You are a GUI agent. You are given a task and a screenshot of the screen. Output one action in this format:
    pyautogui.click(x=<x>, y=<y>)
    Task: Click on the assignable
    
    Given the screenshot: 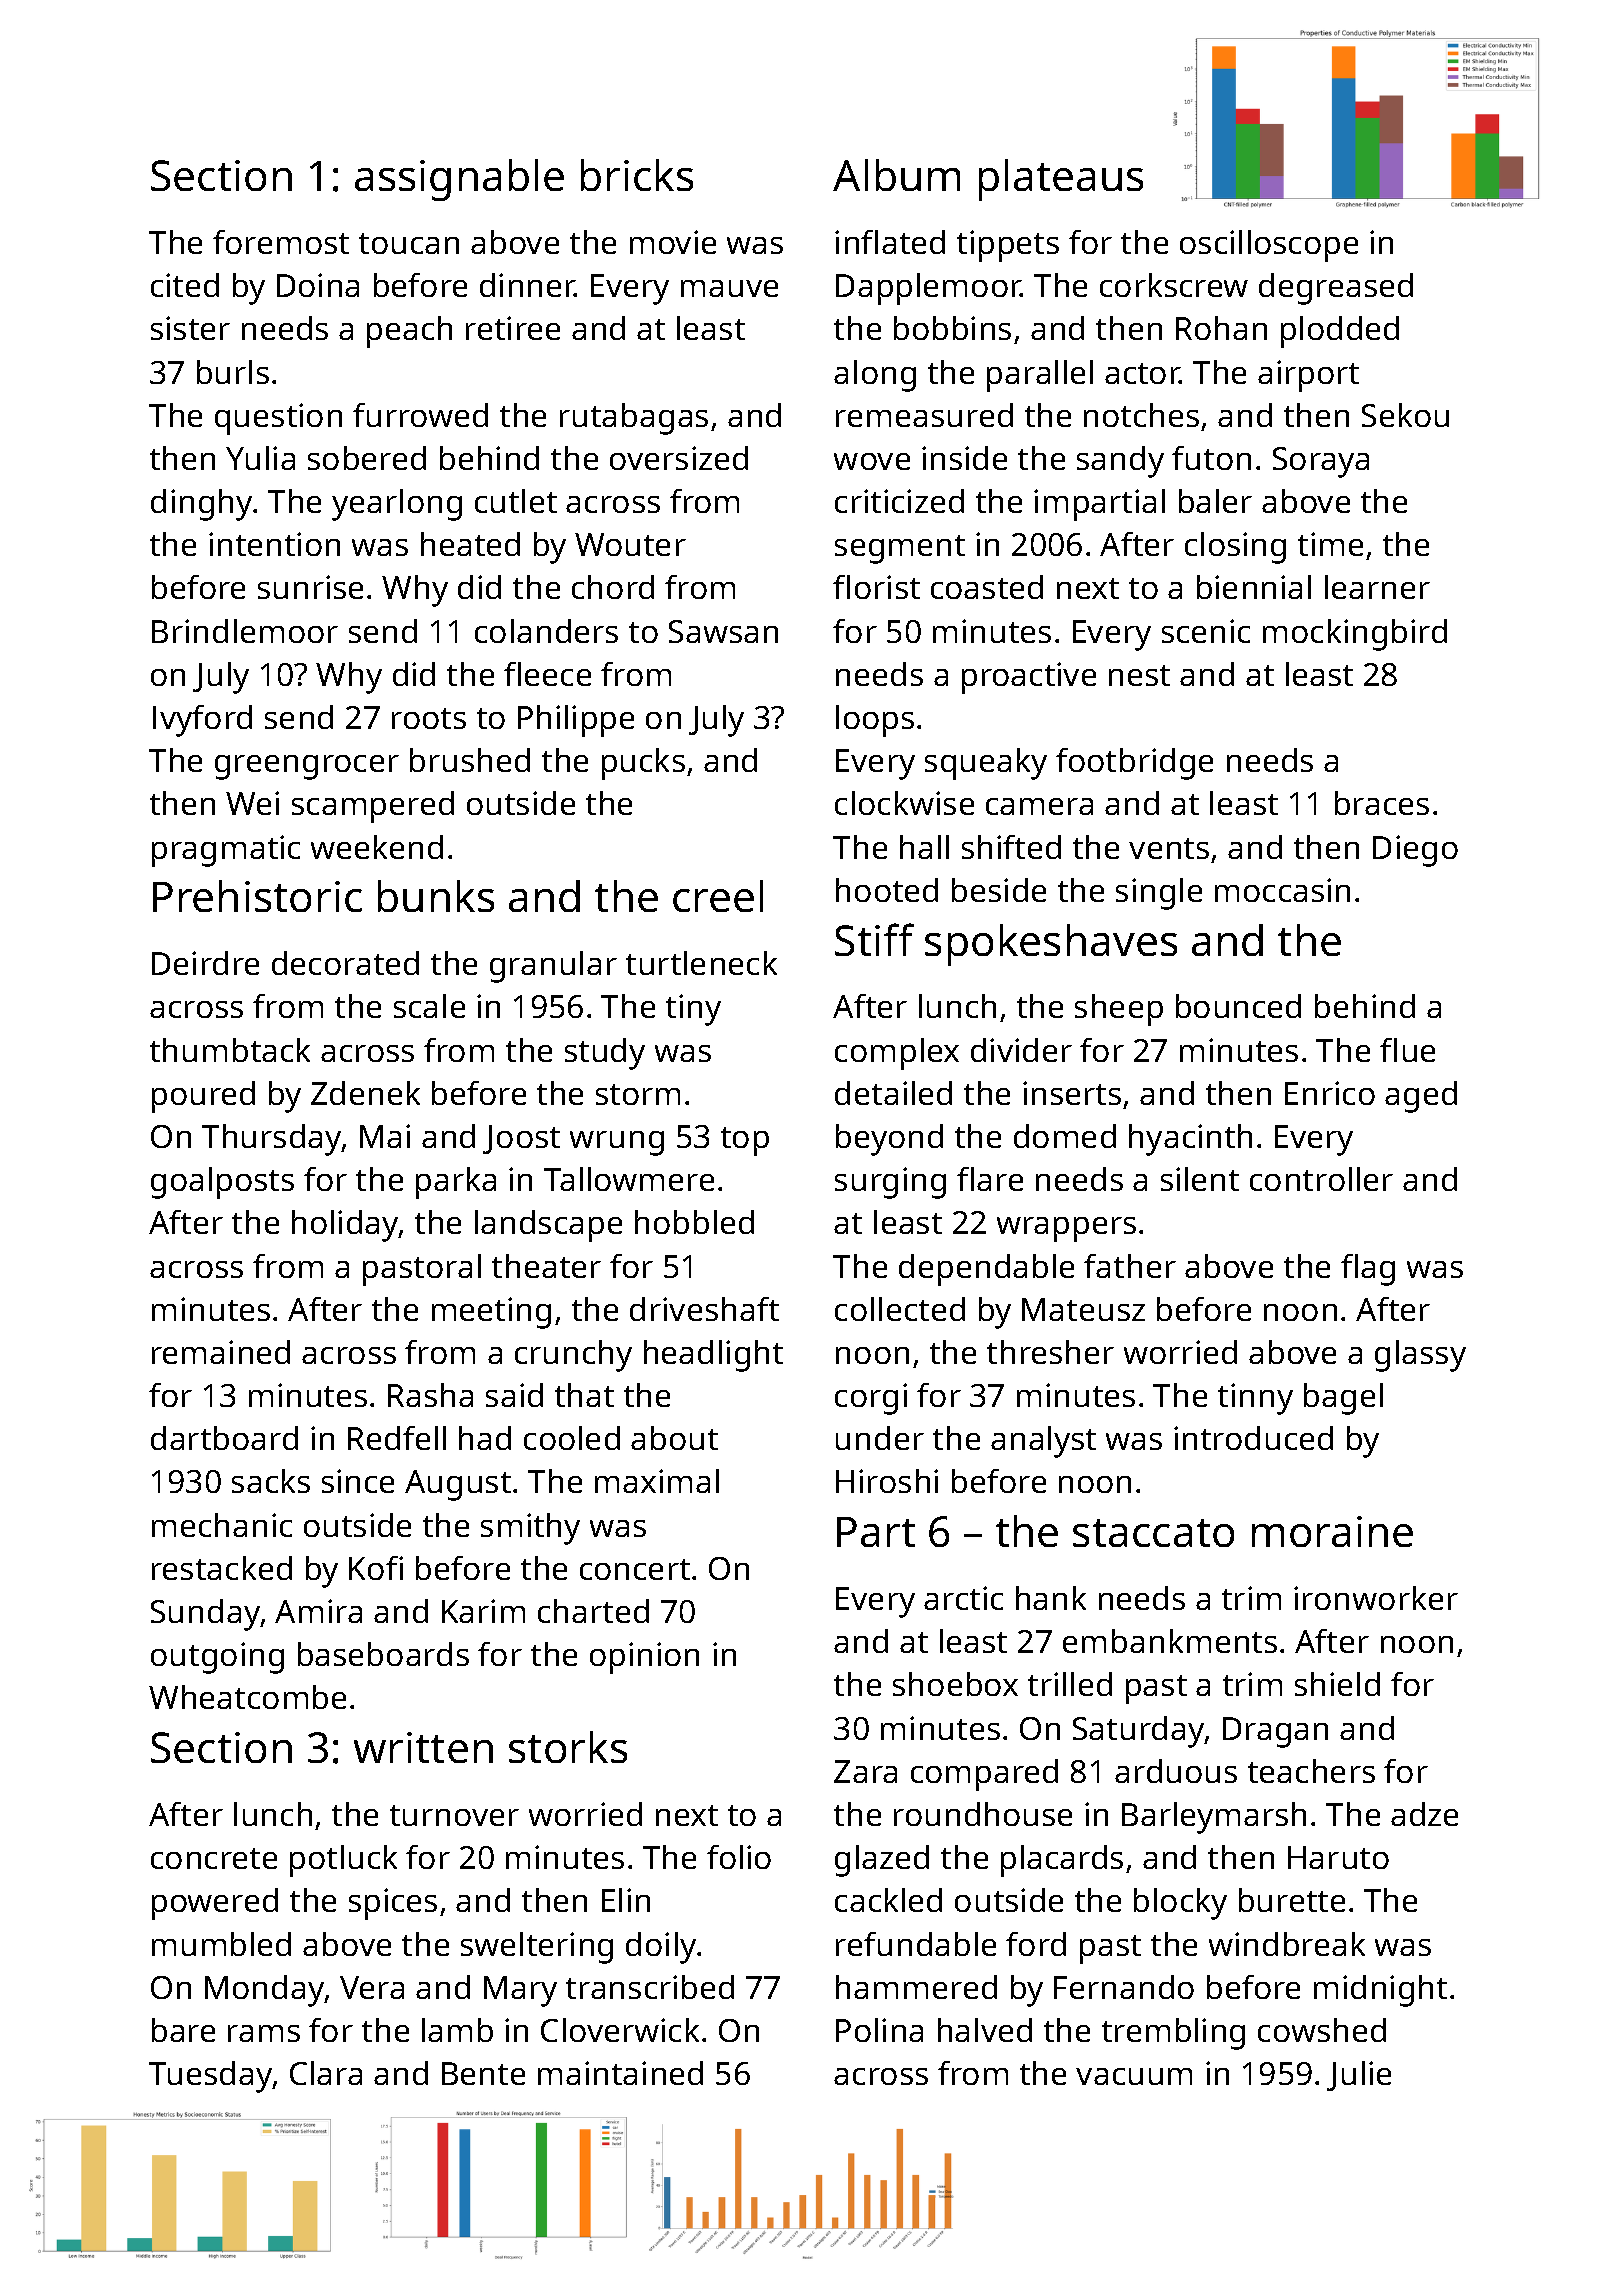 What is the action you would take?
    pyautogui.click(x=459, y=180)
